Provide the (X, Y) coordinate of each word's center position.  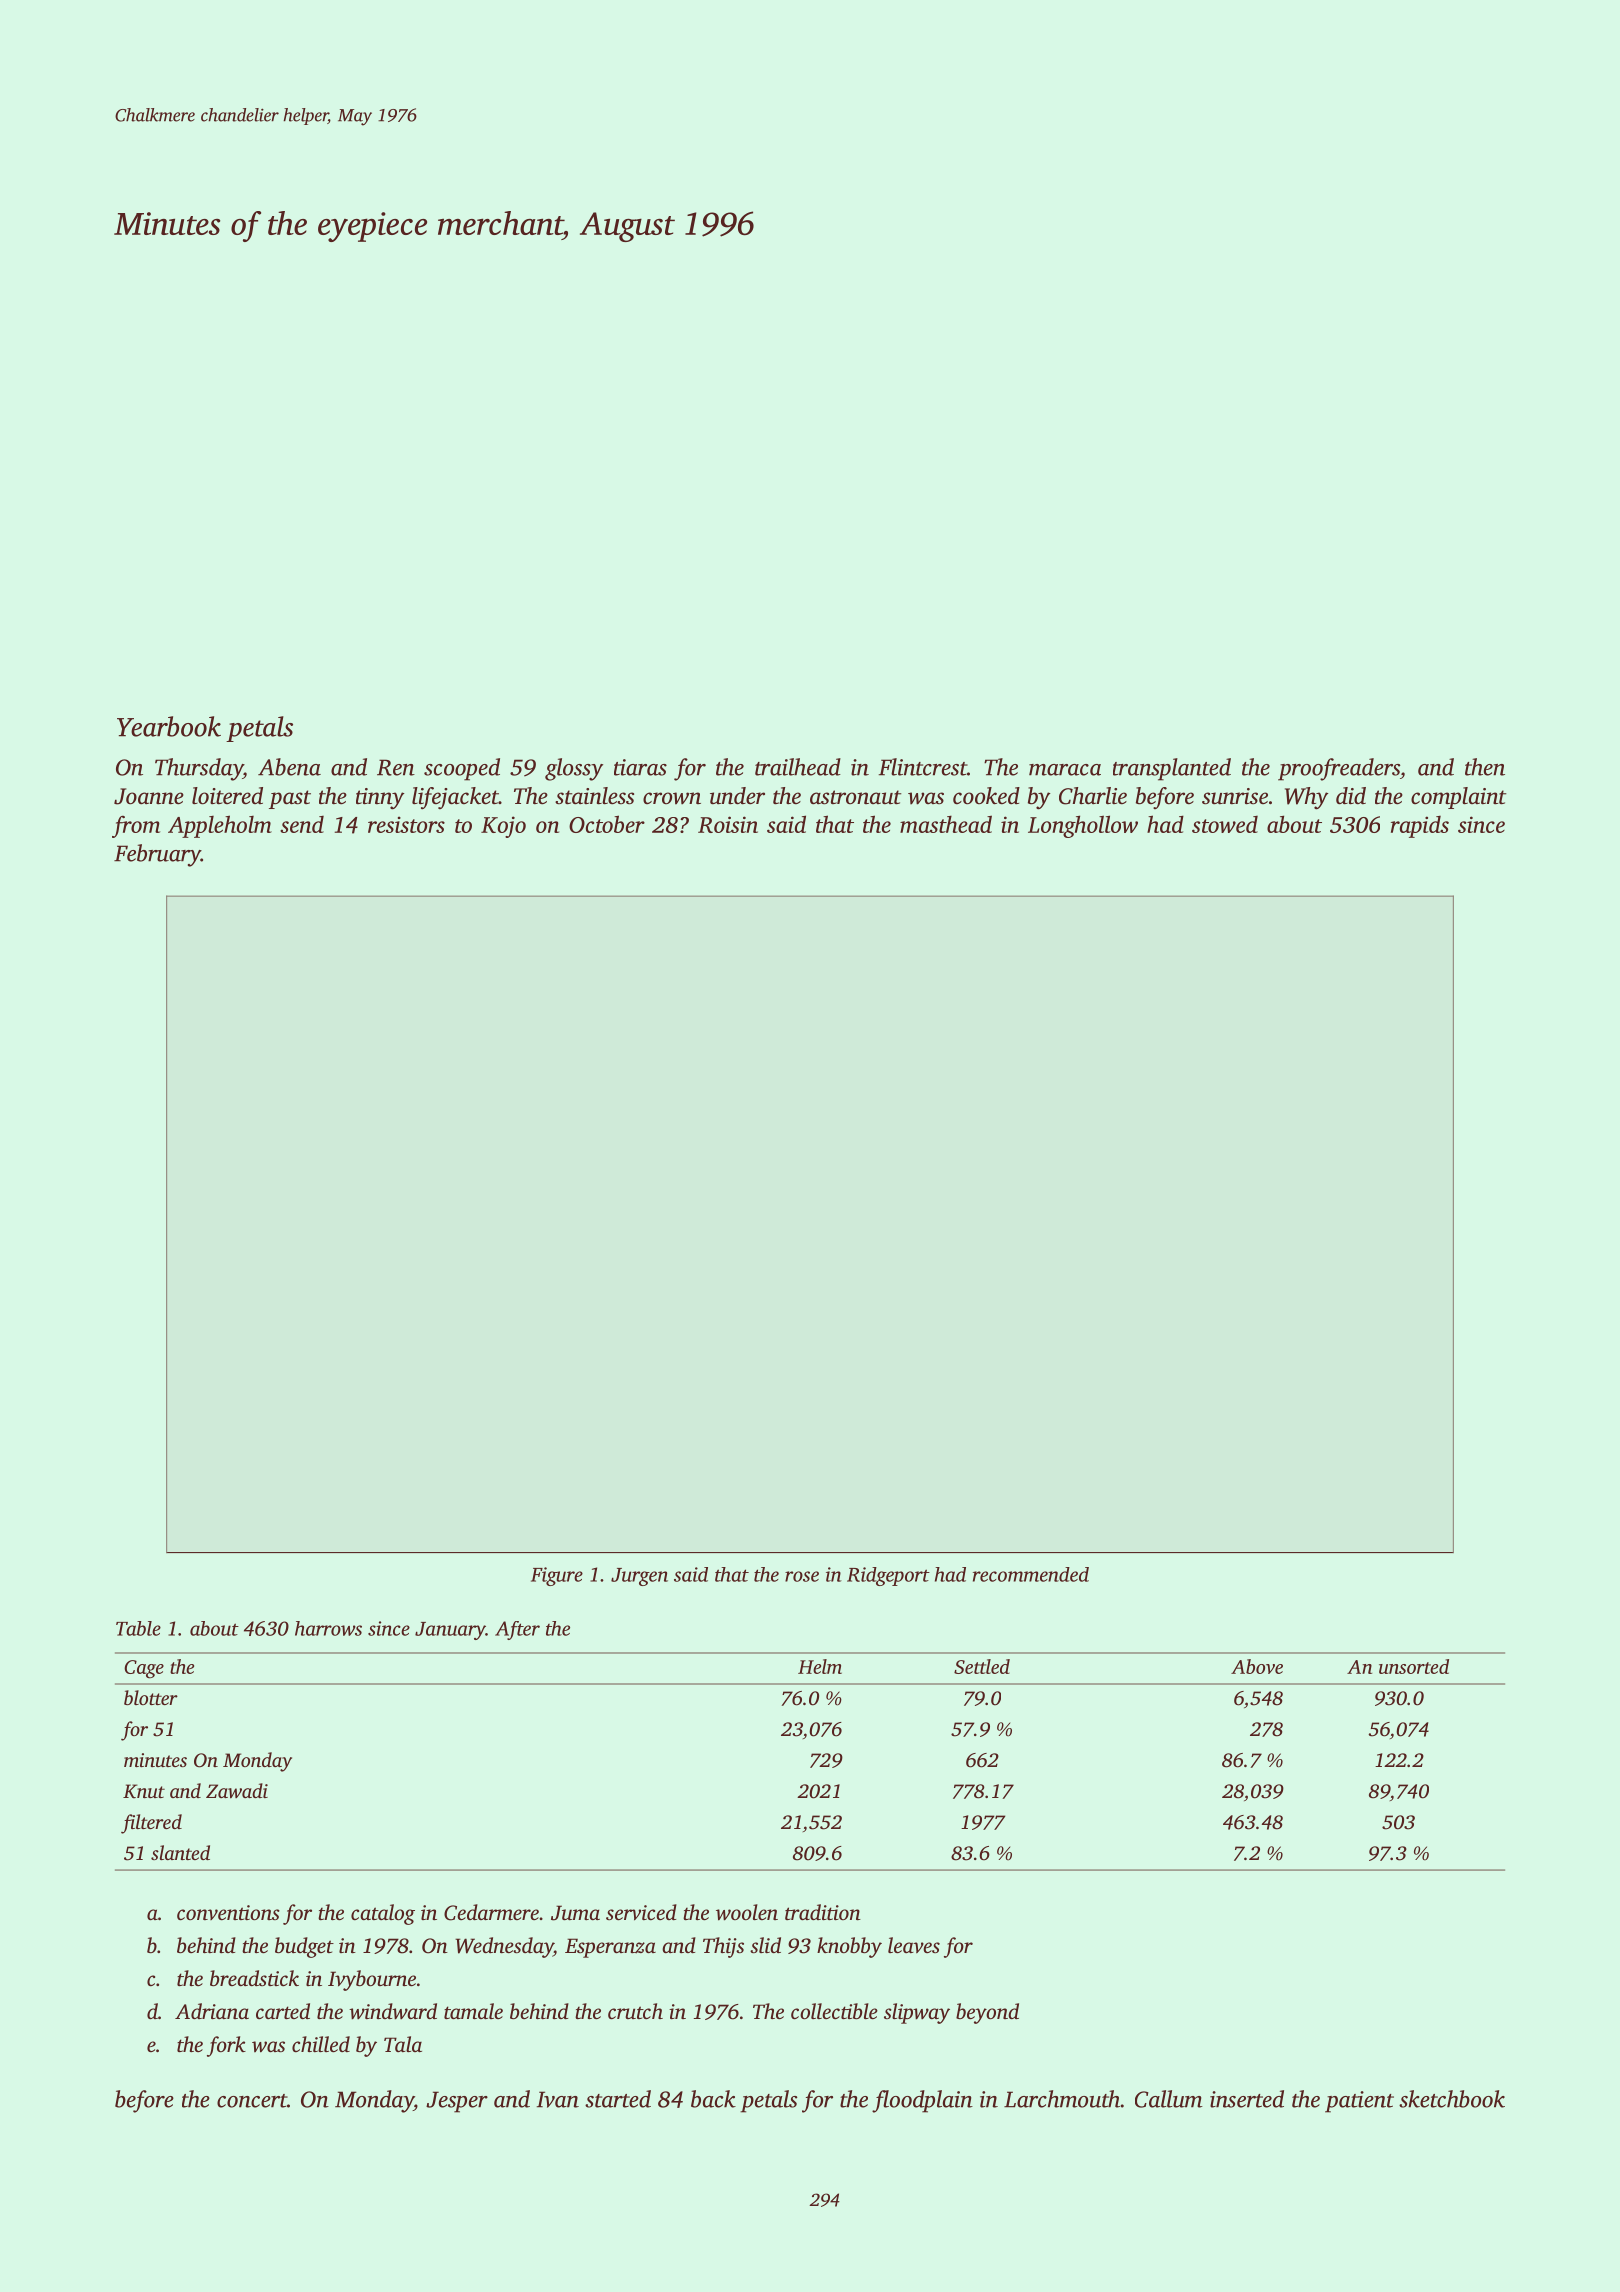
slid (765, 1945)
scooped (462, 769)
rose (802, 1576)
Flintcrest (922, 767)
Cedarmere (491, 1912)
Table (138, 1628)
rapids (1420, 827)
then (1485, 767)
